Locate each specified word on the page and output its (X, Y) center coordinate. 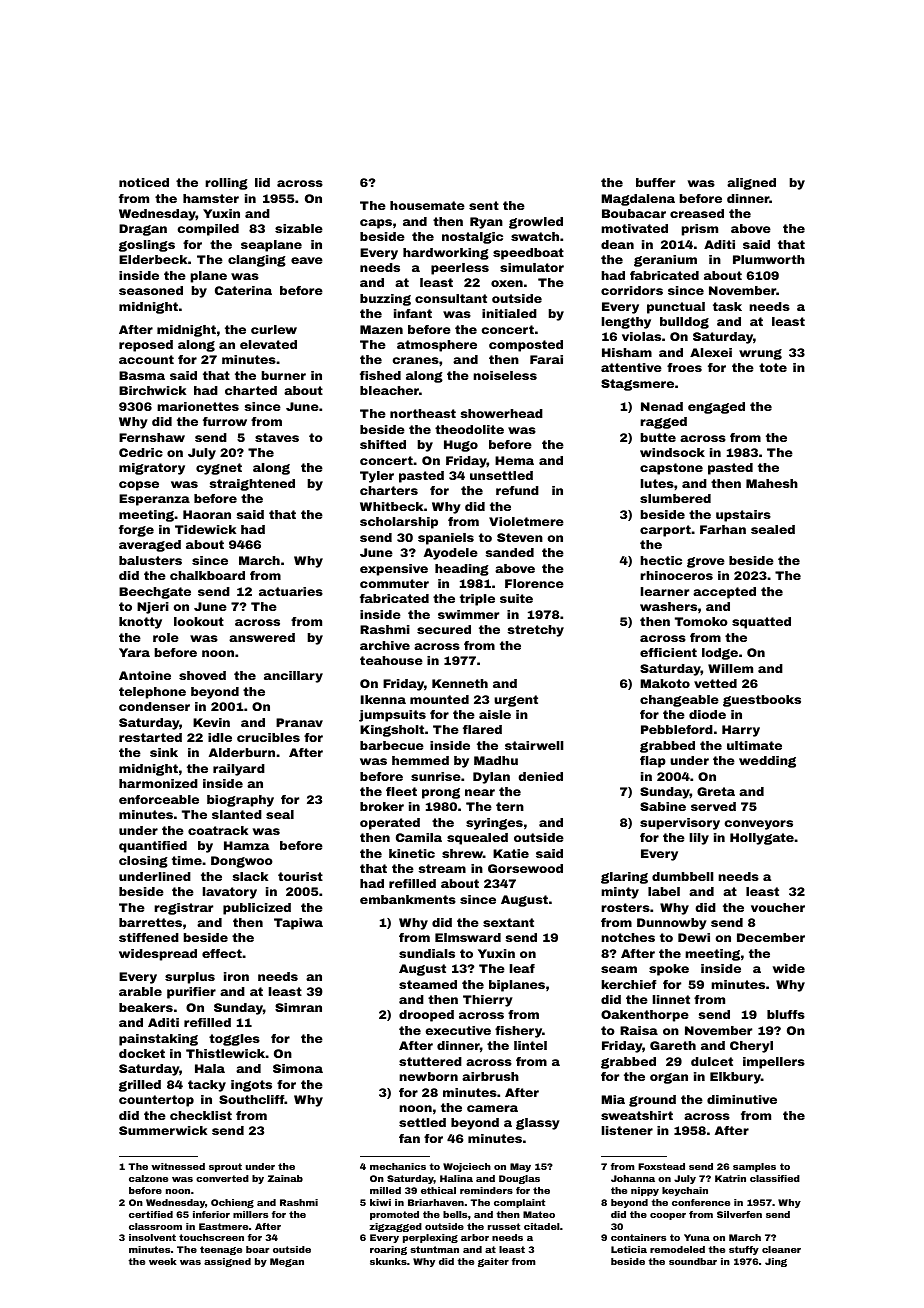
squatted (761, 623)
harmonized (158, 783)
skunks (388, 1261)
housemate (427, 205)
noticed (144, 182)
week (163, 1261)
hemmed (420, 760)
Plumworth (769, 259)
